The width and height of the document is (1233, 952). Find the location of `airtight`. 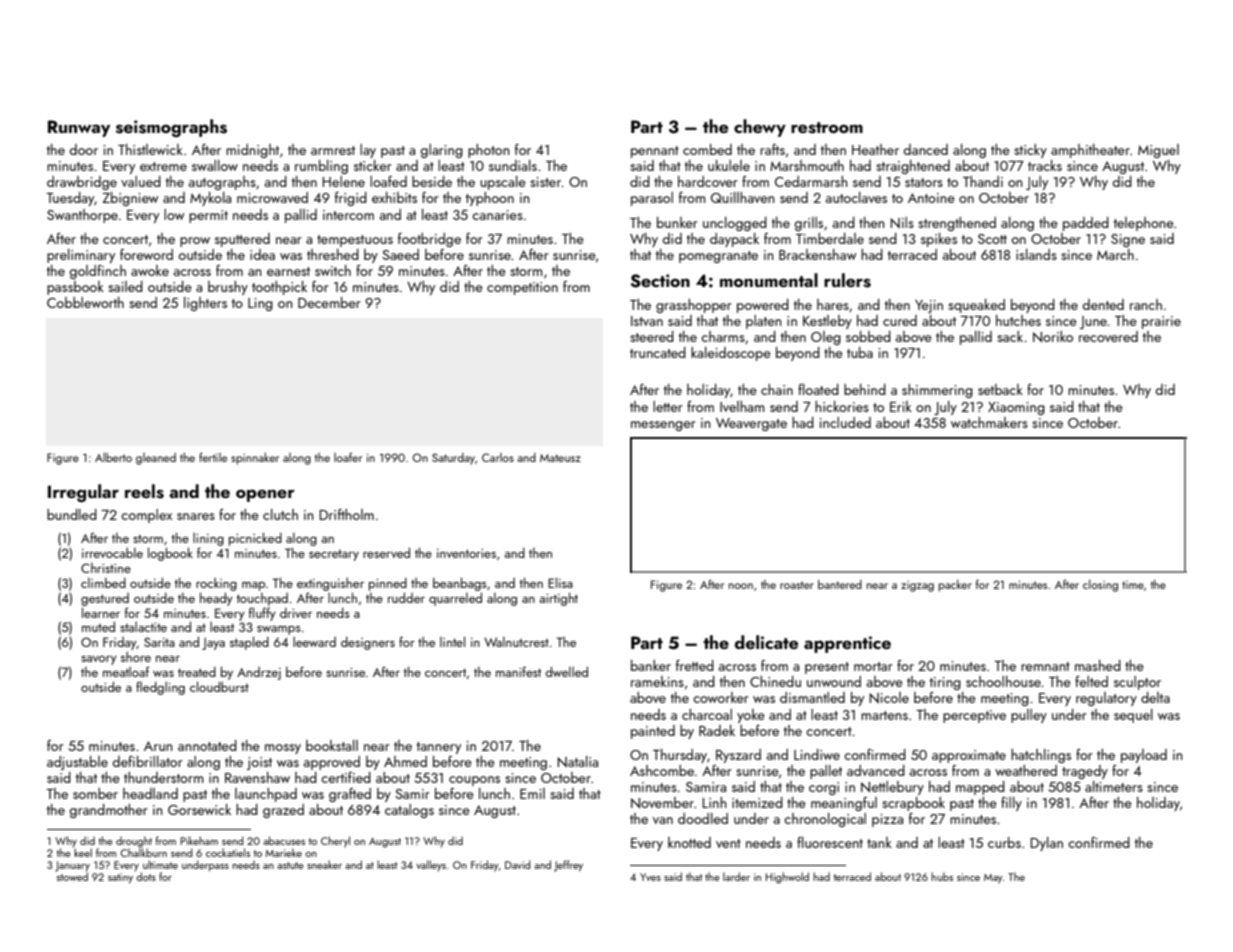

airtight is located at coordinates (558, 599).
